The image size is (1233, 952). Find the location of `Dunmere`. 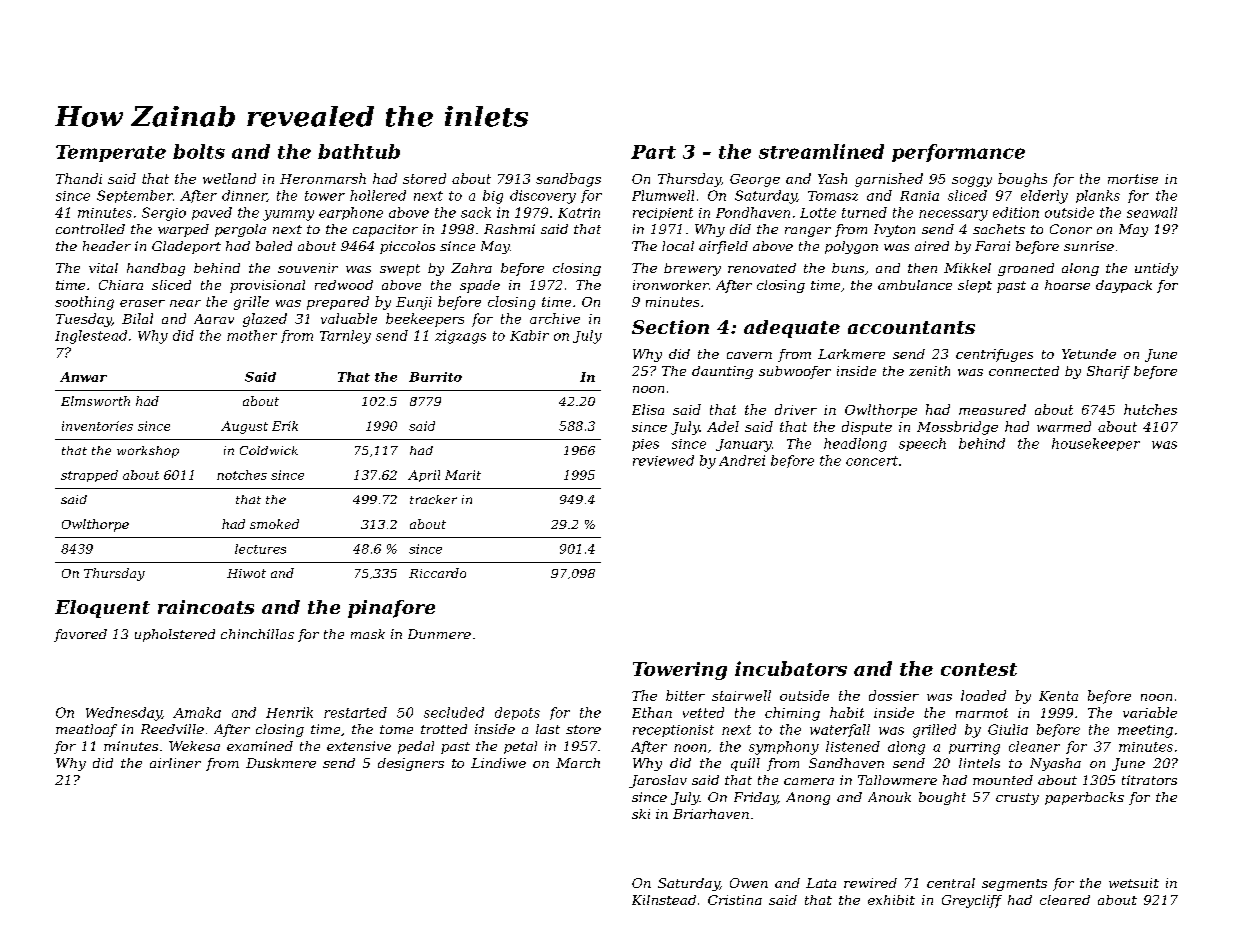

Dunmere is located at coordinates (439, 634).
